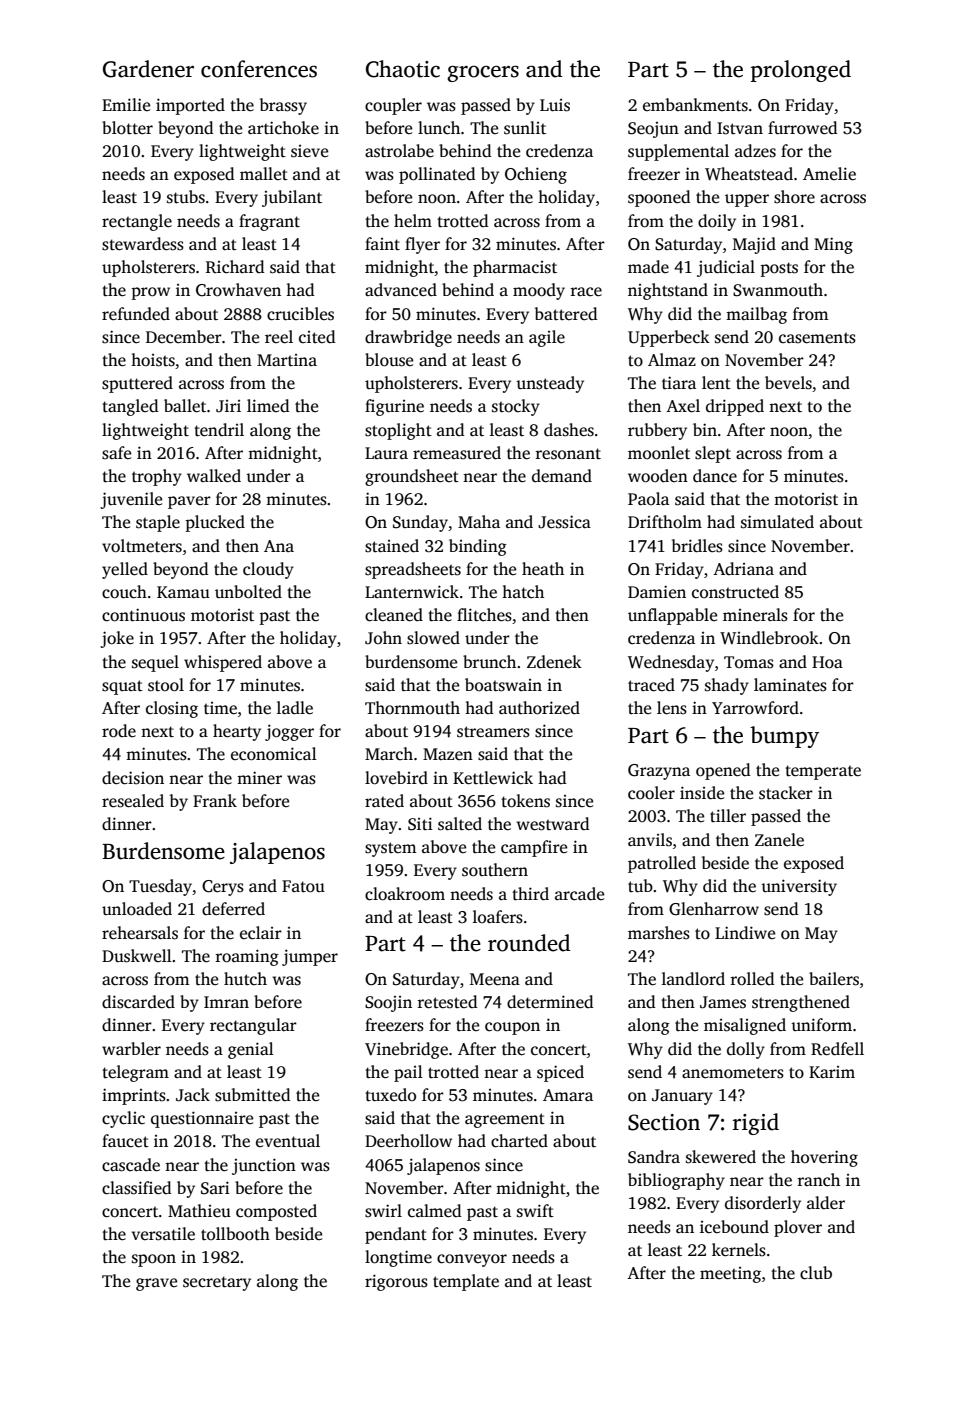 The image size is (970, 1405). I want to click on Thornmouth, so click(412, 708).
